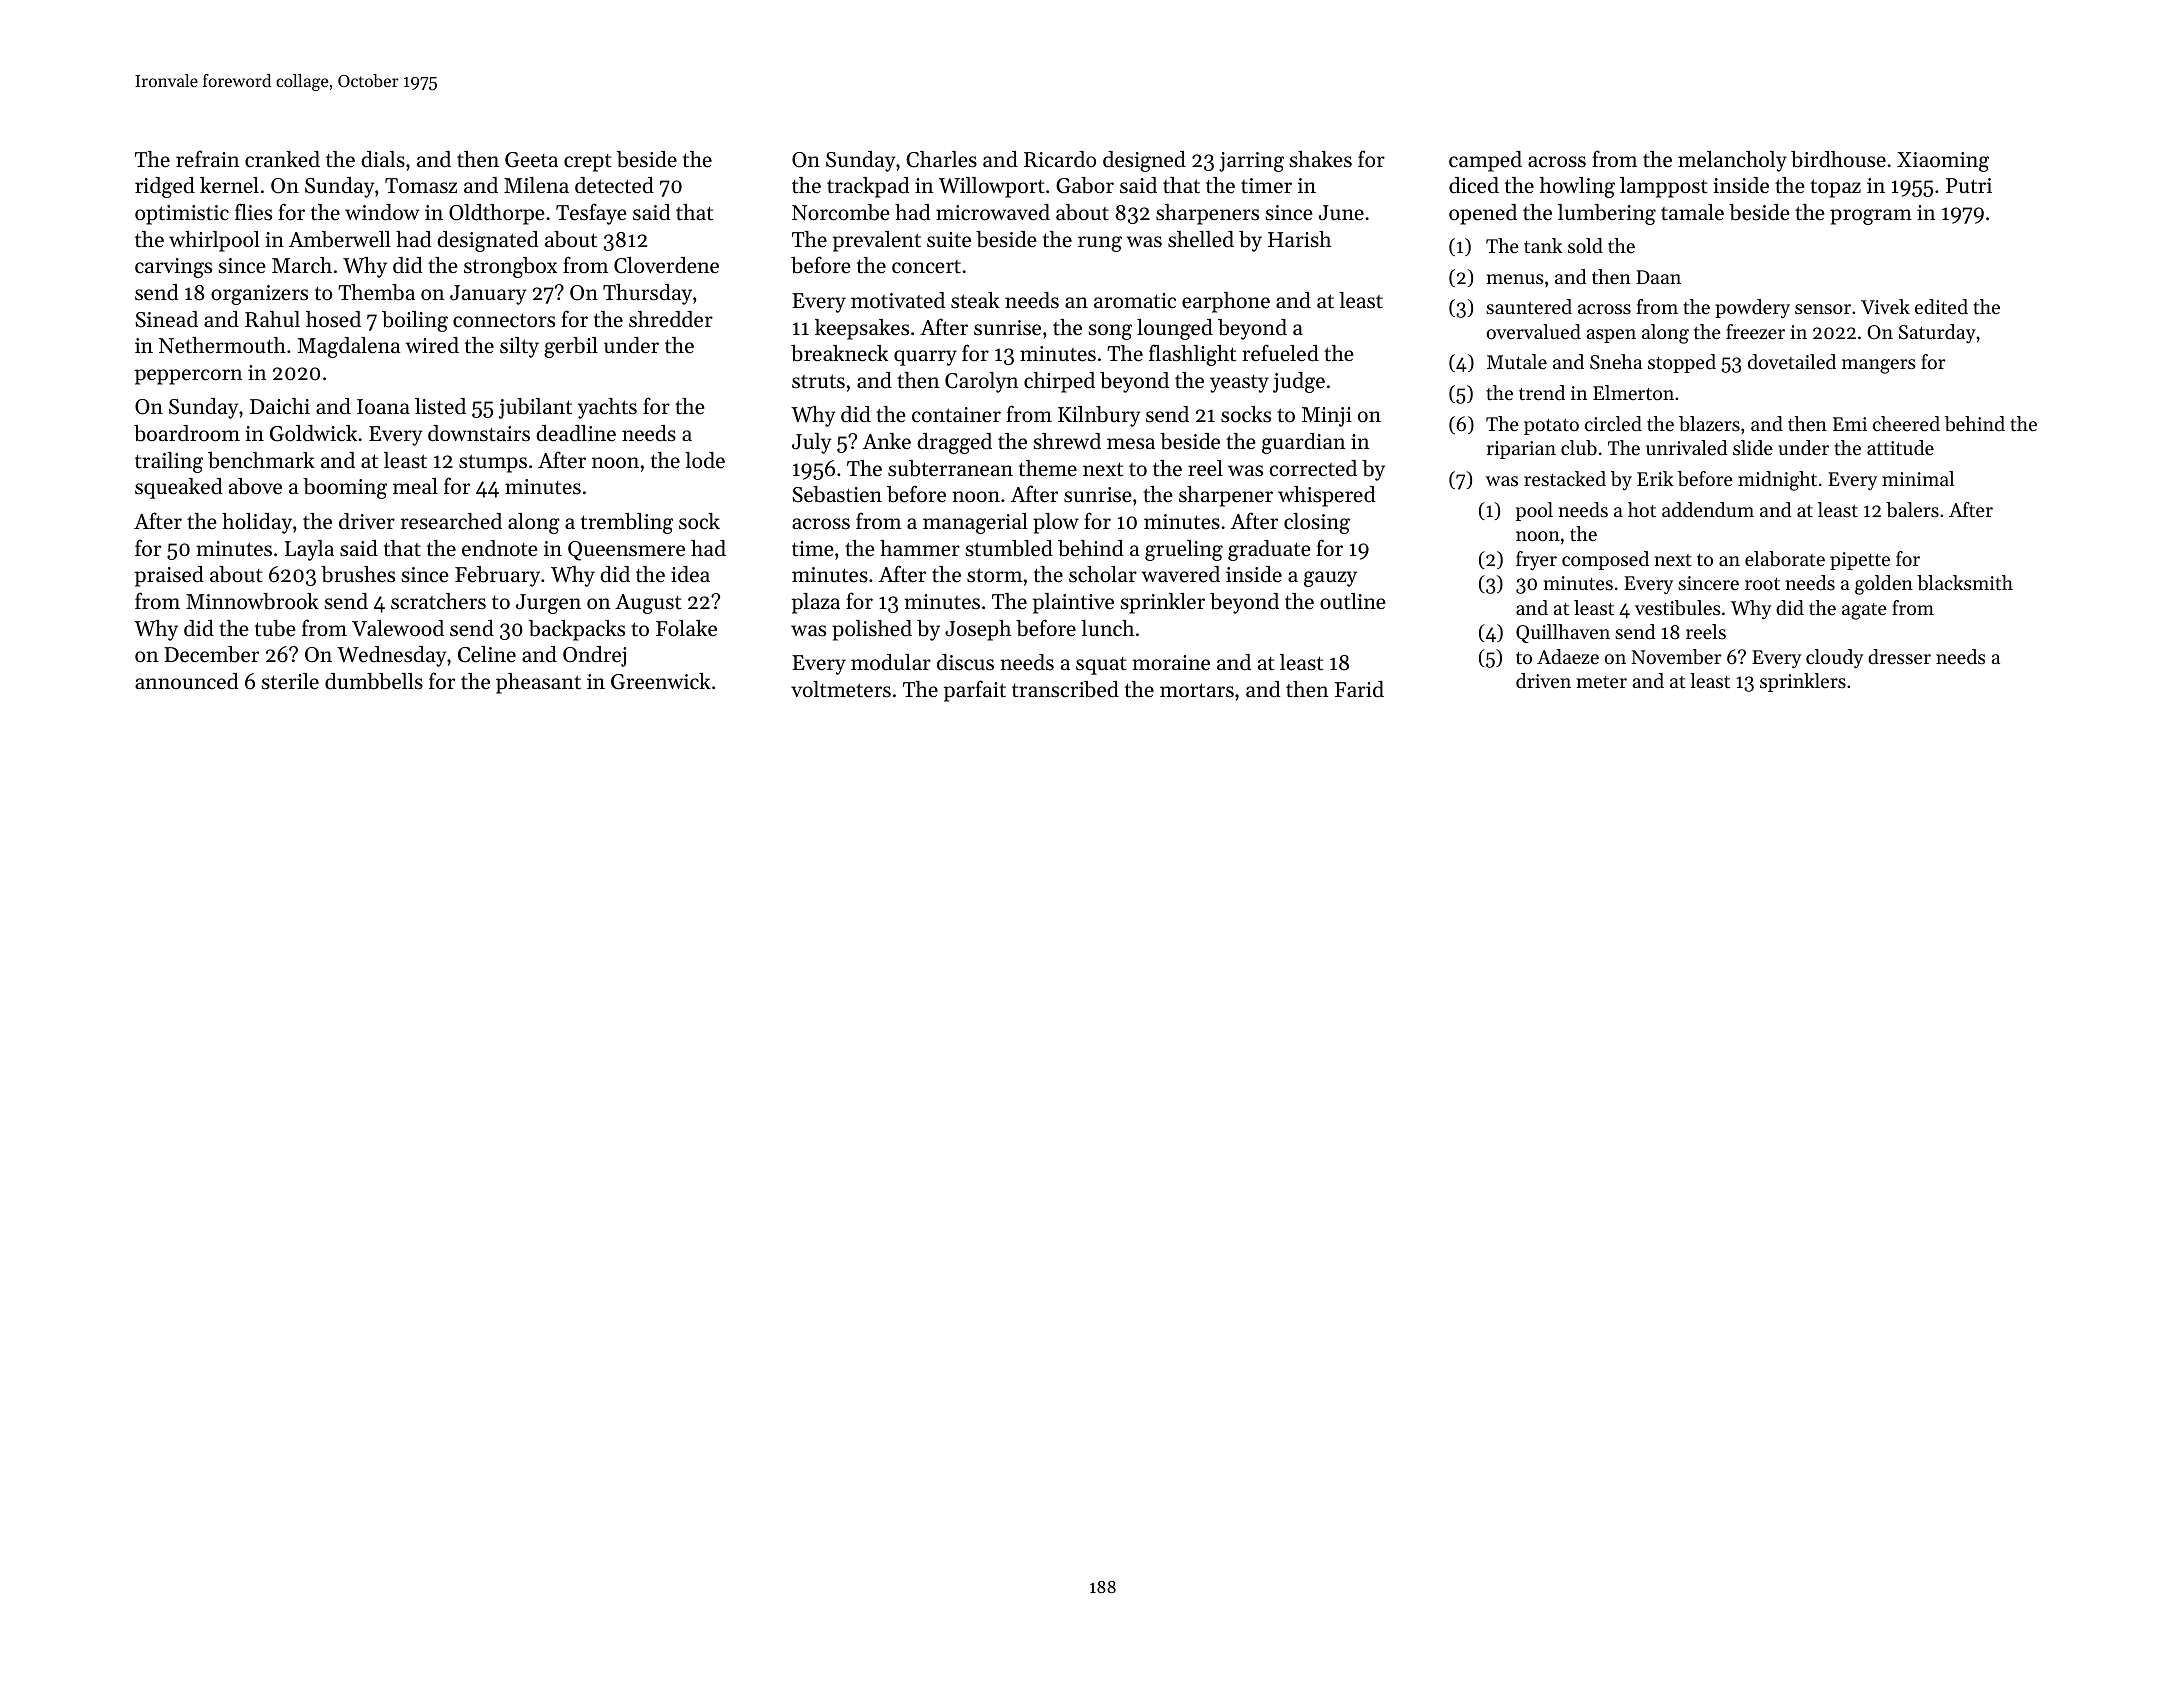 Image resolution: width=2178 pixels, height=1683 pixels. I want to click on designated, so click(487, 241).
